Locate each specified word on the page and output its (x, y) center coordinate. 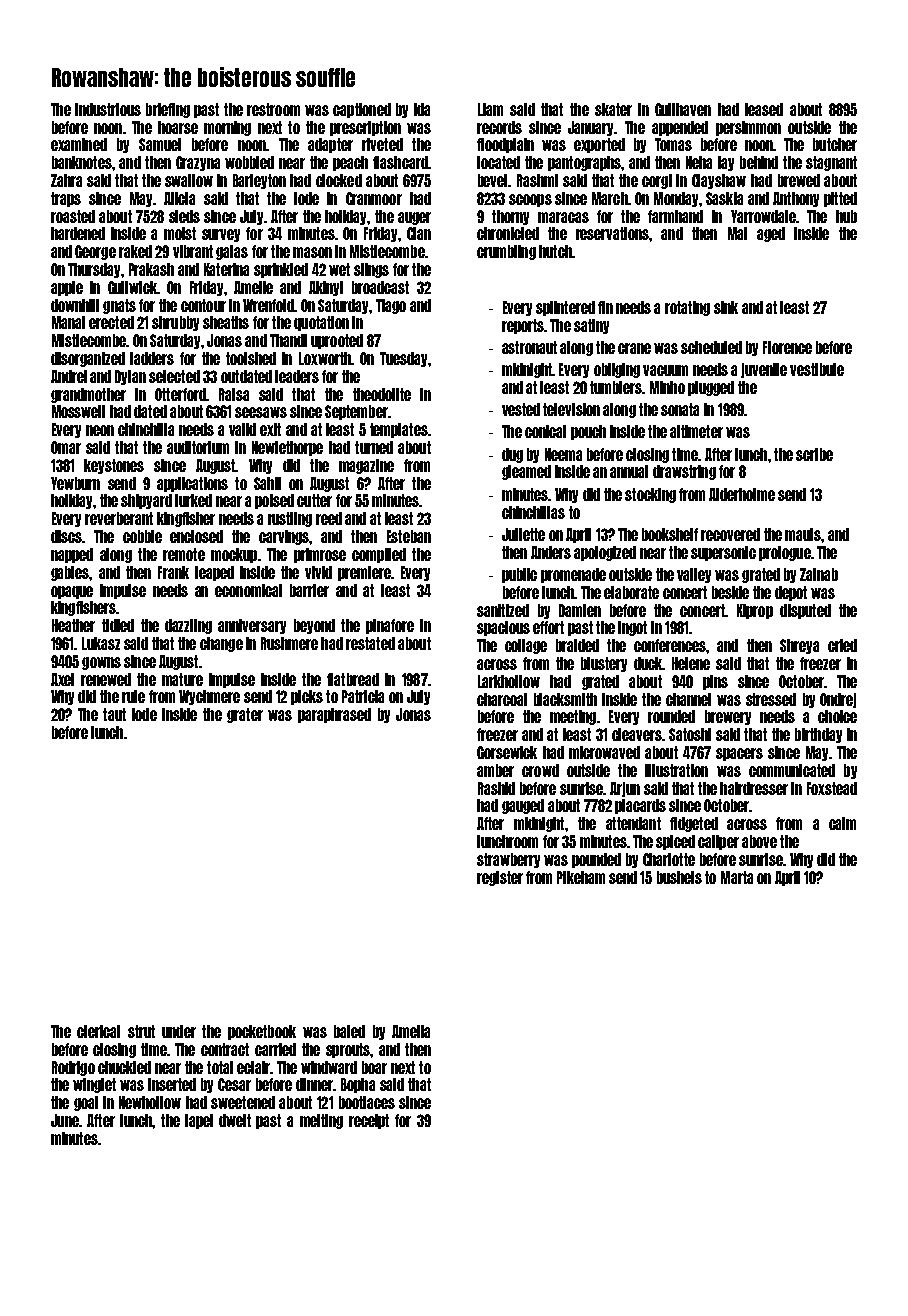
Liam (490, 109)
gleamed (526, 472)
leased (764, 109)
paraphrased (334, 715)
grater (245, 715)
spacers (739, 754)
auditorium (198, 447)
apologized (605, 553)
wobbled (249, 162)
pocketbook (262, 1032)
